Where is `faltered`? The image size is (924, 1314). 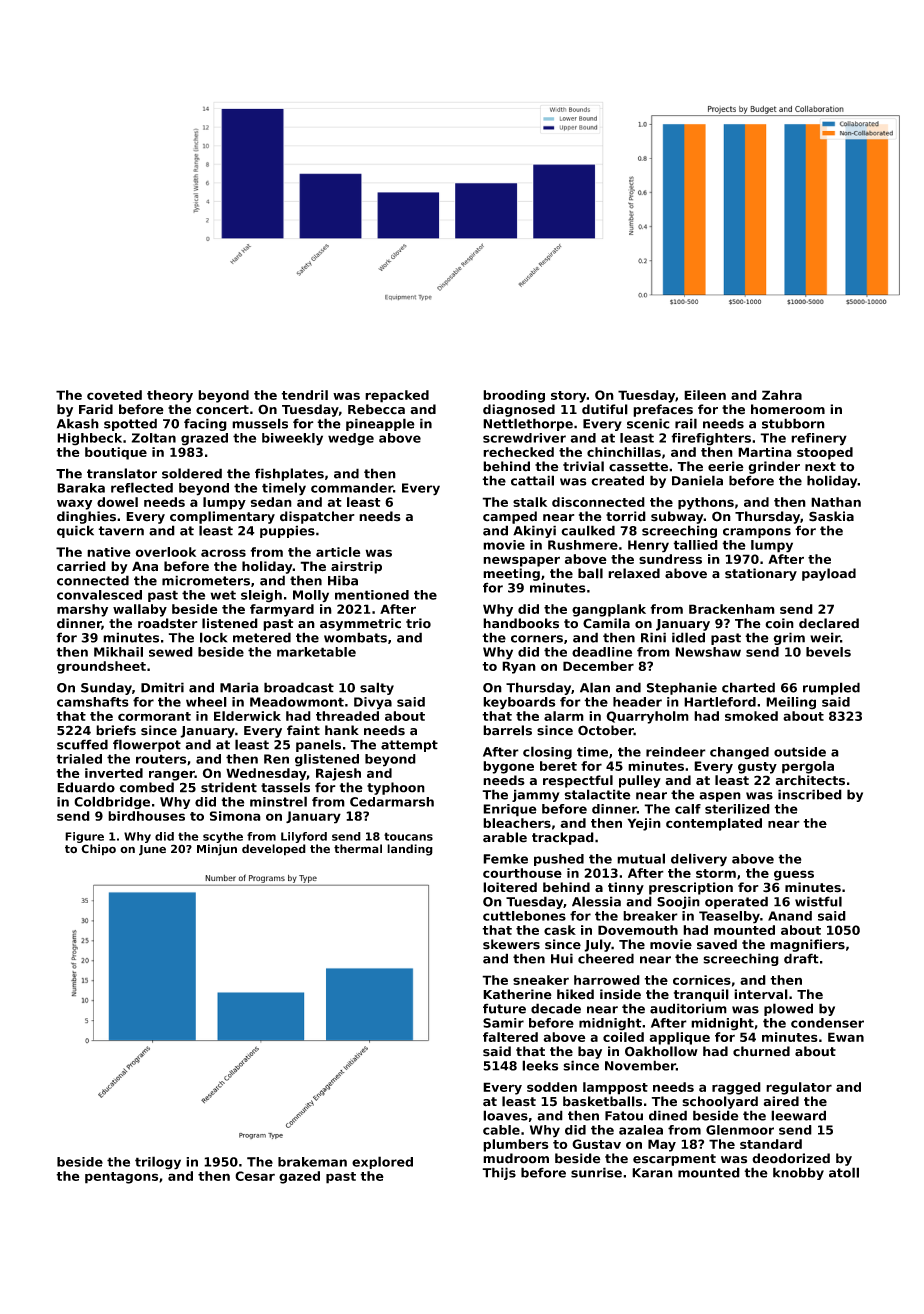
faltered is located at coordinates (510, 1037).
